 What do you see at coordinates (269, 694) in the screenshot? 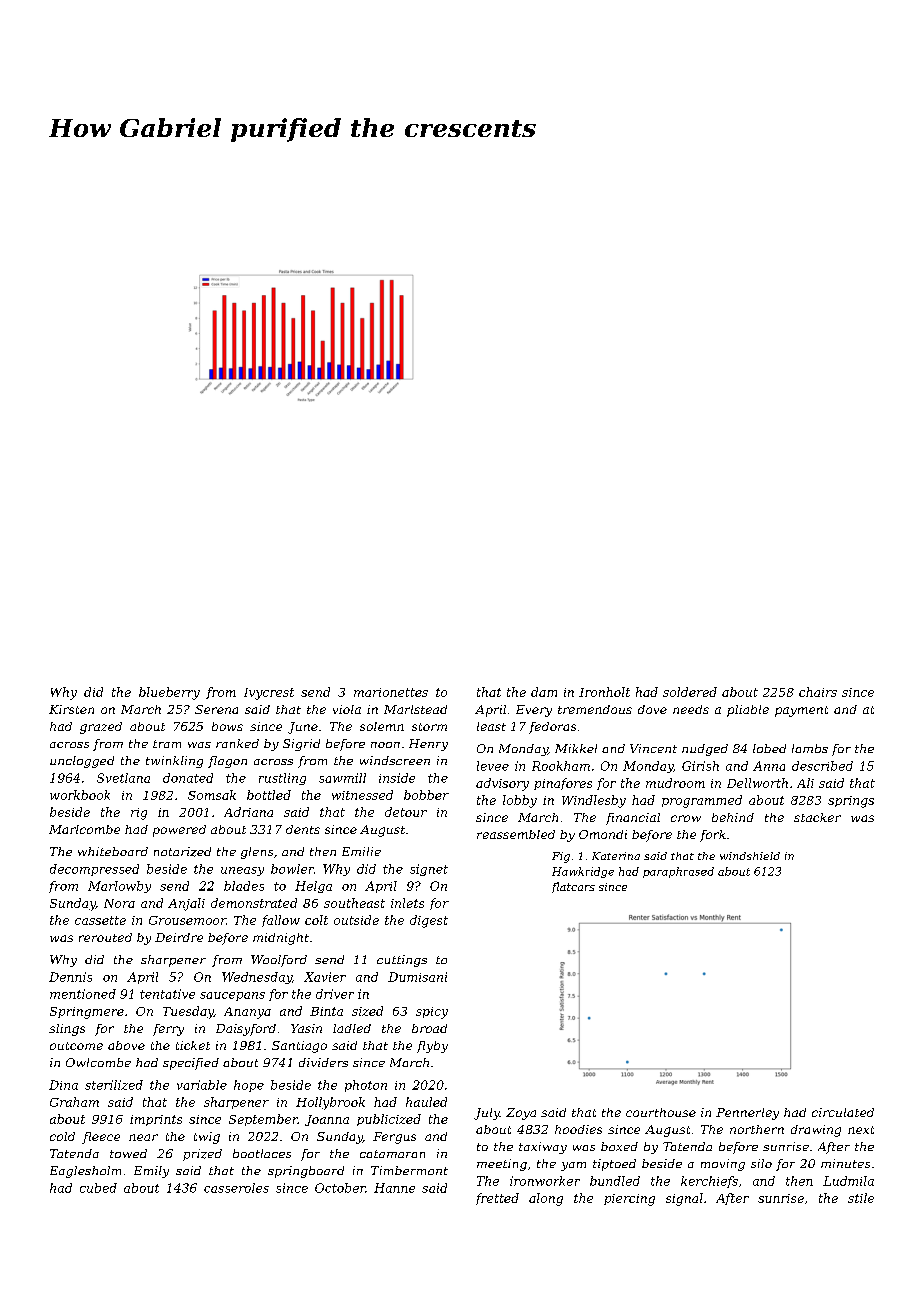
I see `Ivycrest` at bounding box center [269, 694].
